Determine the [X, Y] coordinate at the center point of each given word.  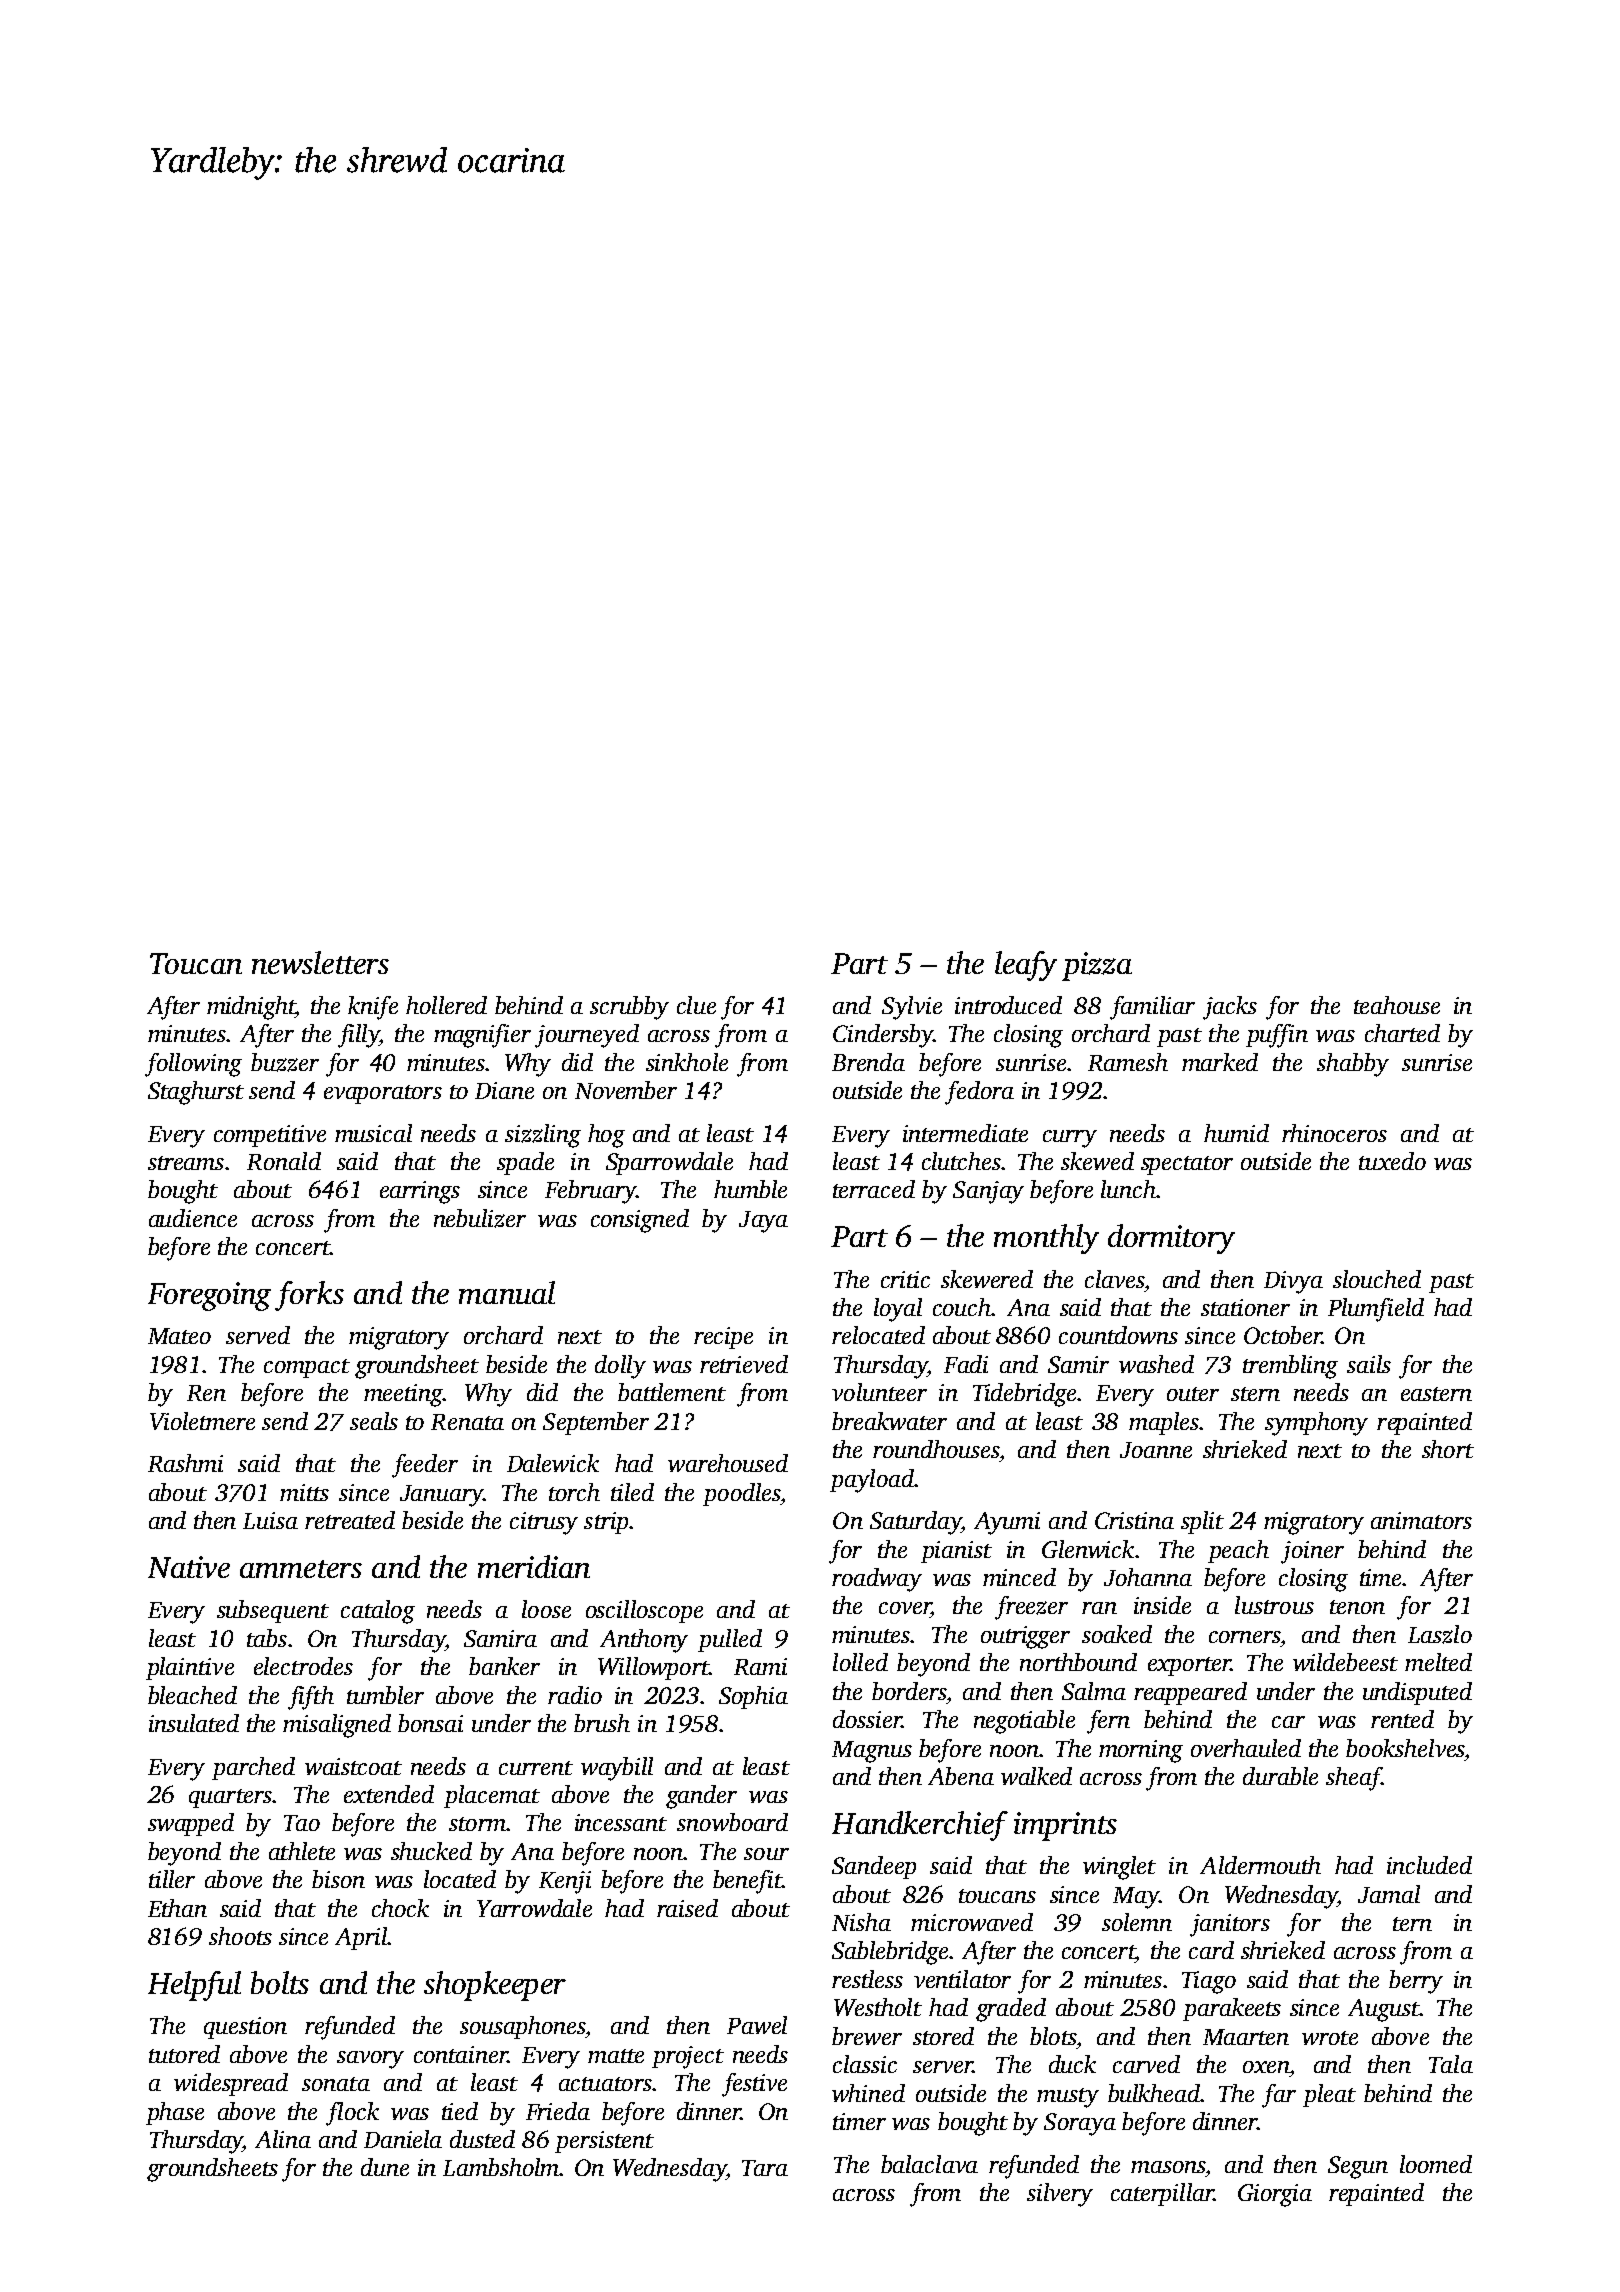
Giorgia [1275, 2195]
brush [602, 1723]
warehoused [728, 1463]
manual [507, 1292]
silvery [1060, 2195]
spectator [1187, 1165]
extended [389, 1794]
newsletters [320, 962]
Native [189, 1567]
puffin [1277, 1036]
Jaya [763, 1222]
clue [696, 1005]
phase [175, 2113]
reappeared [1190, 1693]
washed [1156, 1364]
